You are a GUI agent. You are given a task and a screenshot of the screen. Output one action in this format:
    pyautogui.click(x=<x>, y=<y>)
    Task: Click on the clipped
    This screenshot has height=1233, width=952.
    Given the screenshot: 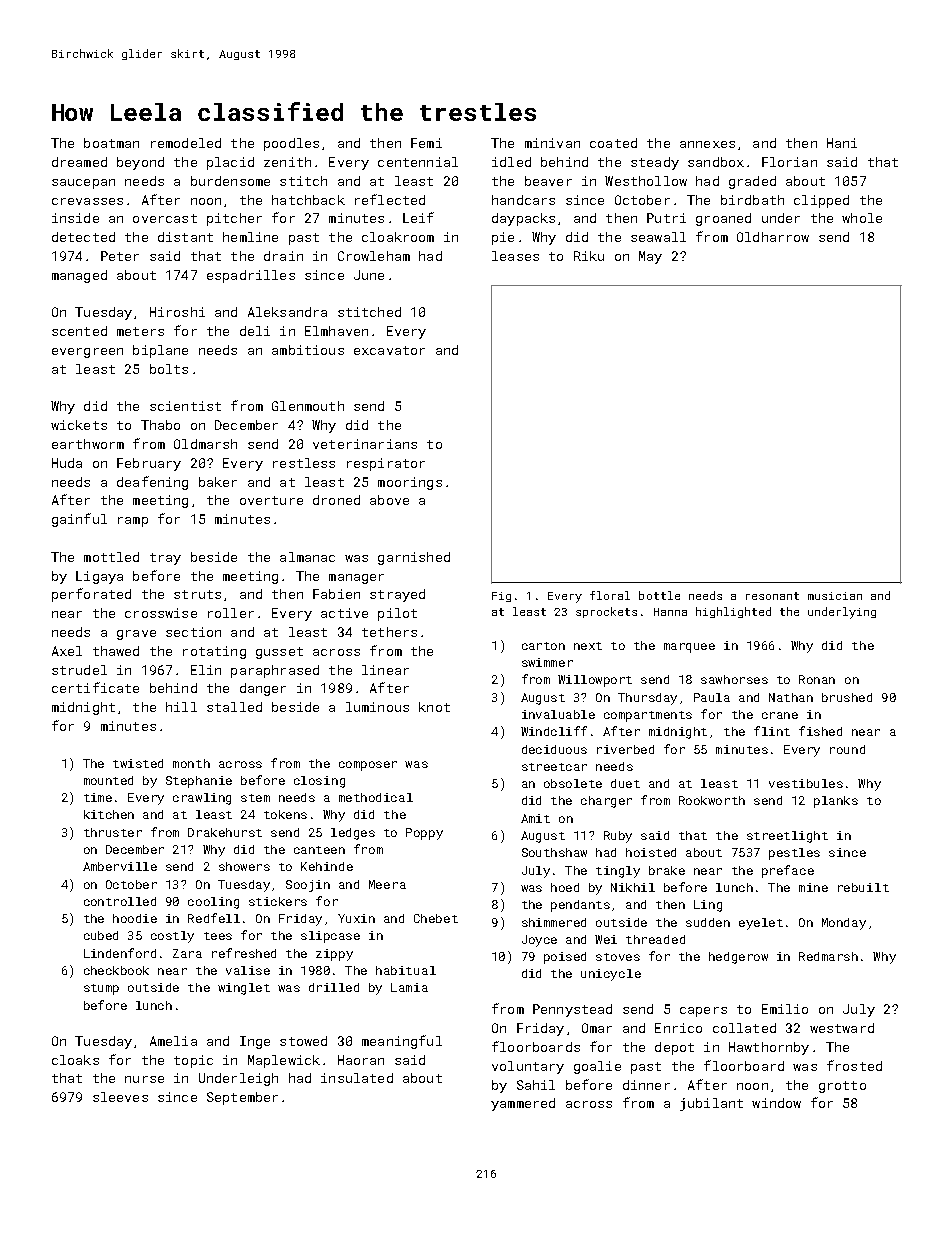 What is the action you would take?
    pyautogui.click(x=821, y=201)
